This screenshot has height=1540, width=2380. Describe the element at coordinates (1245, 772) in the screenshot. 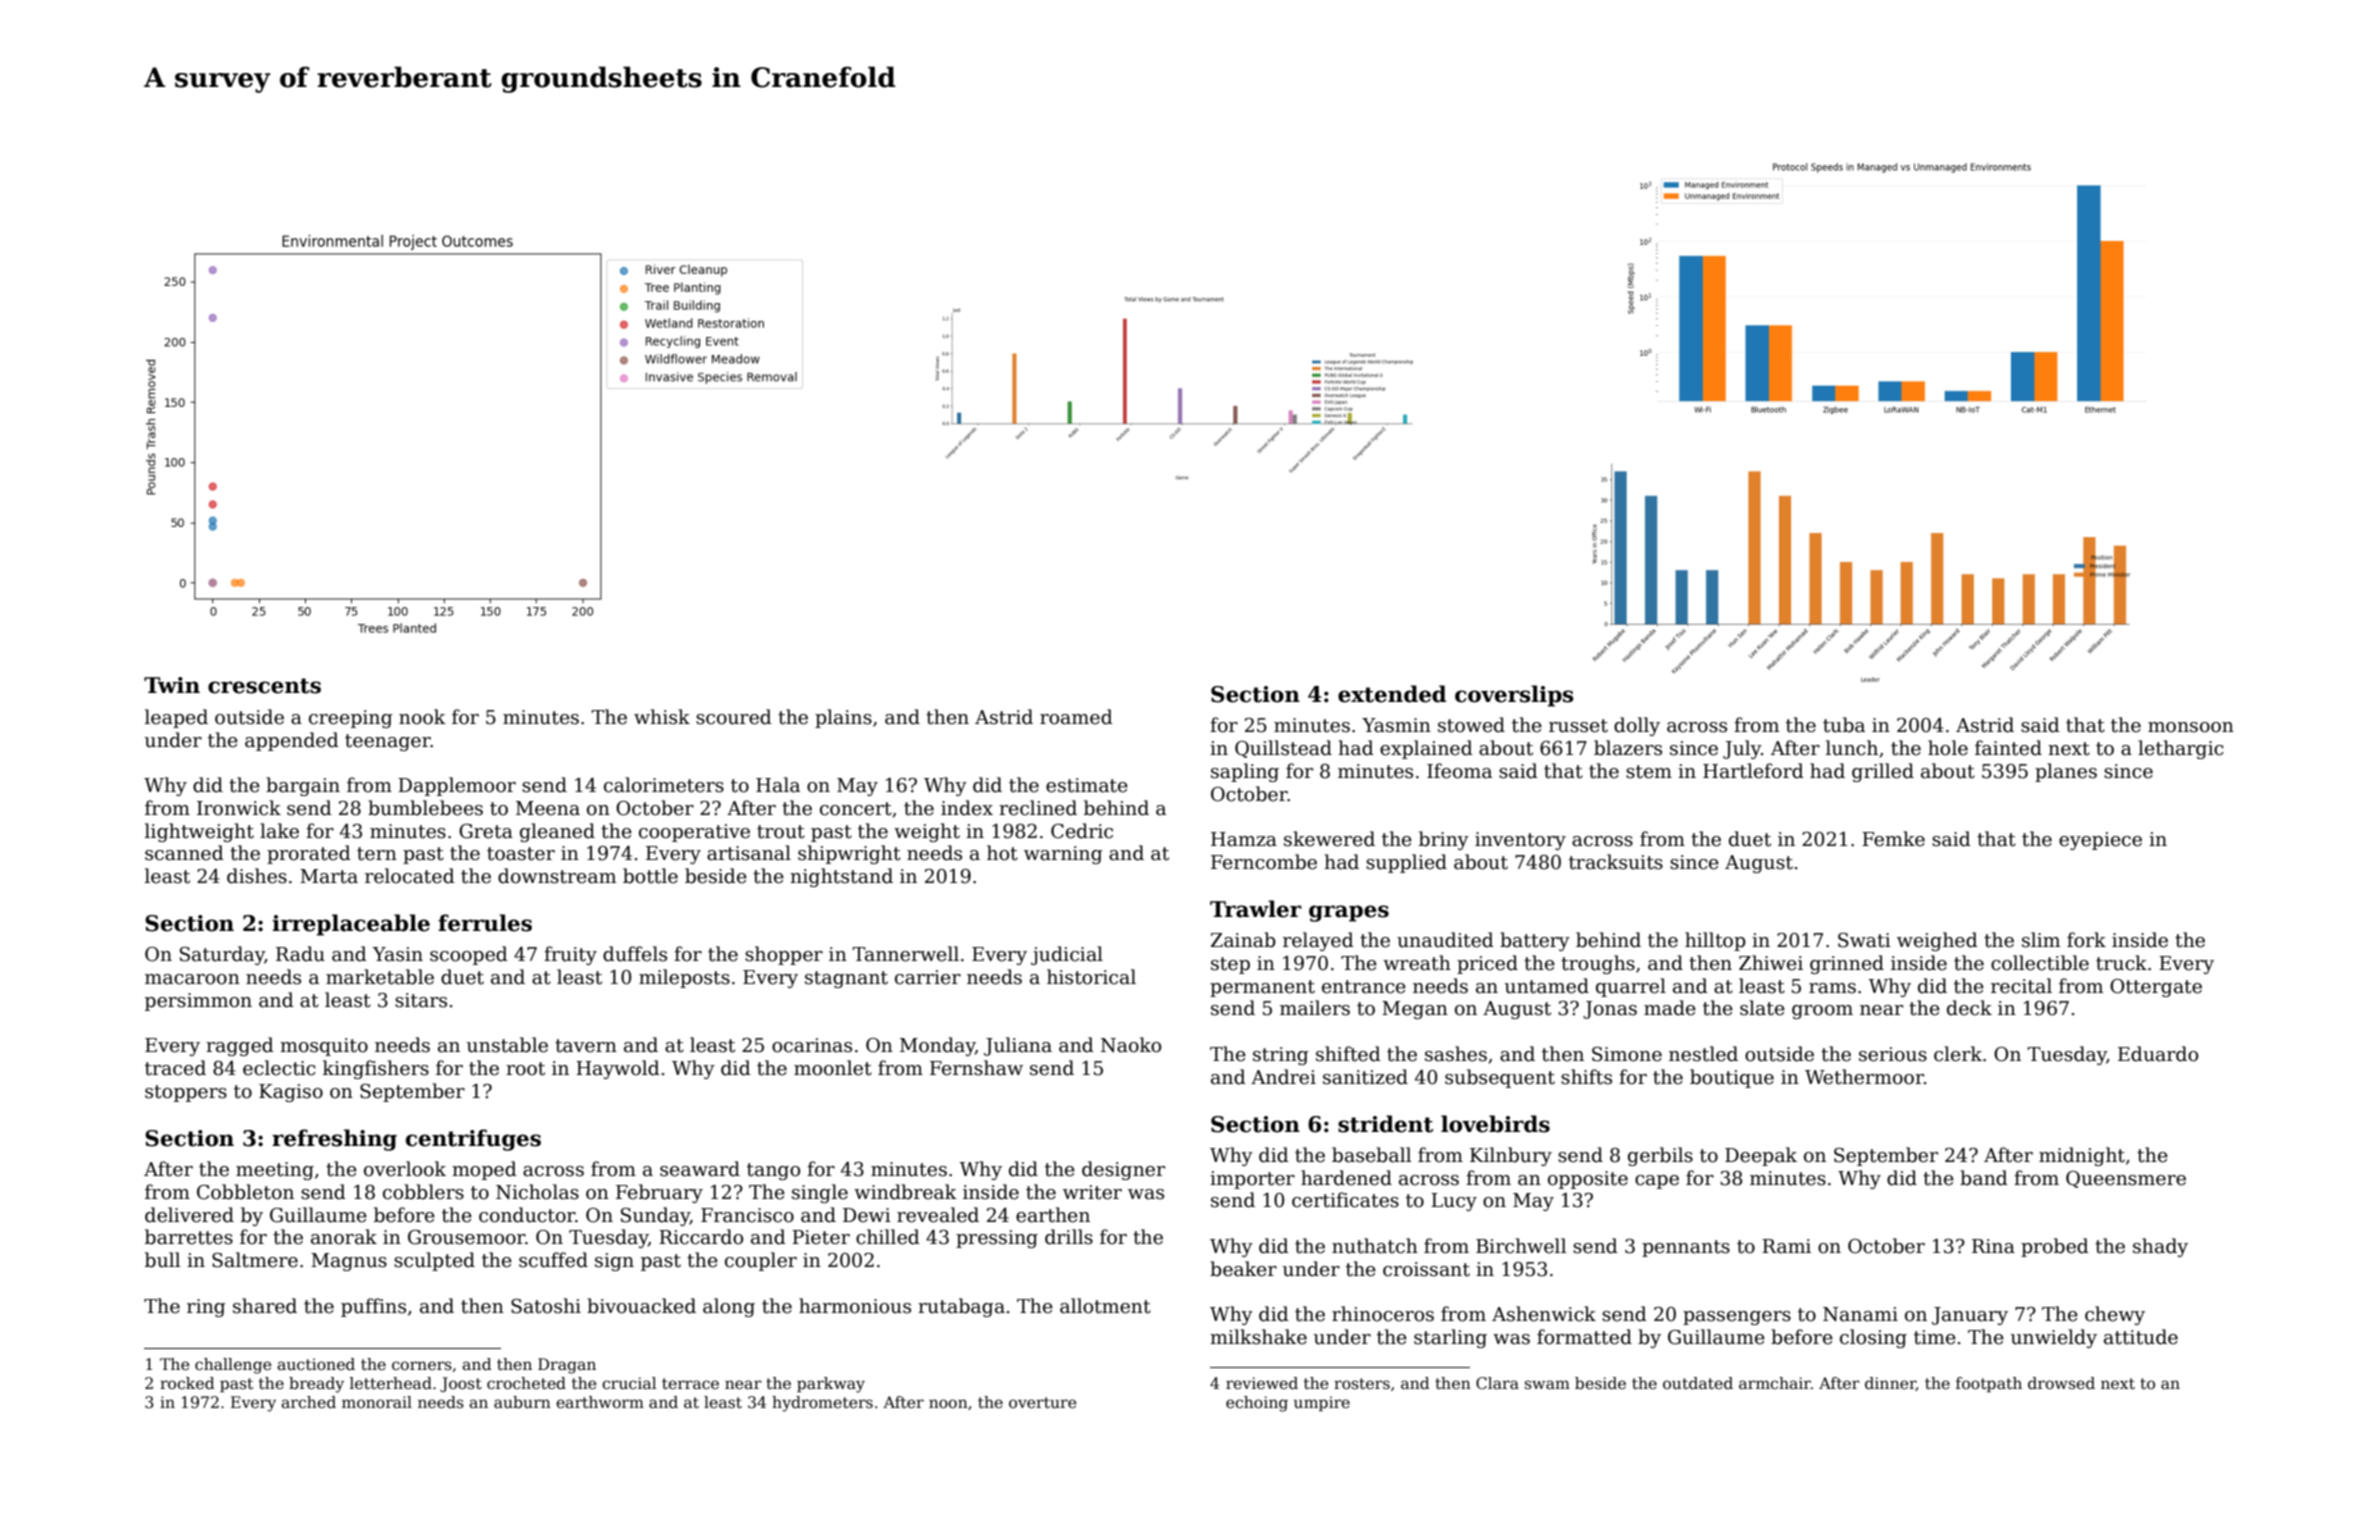

I see `sapling` at that location.
